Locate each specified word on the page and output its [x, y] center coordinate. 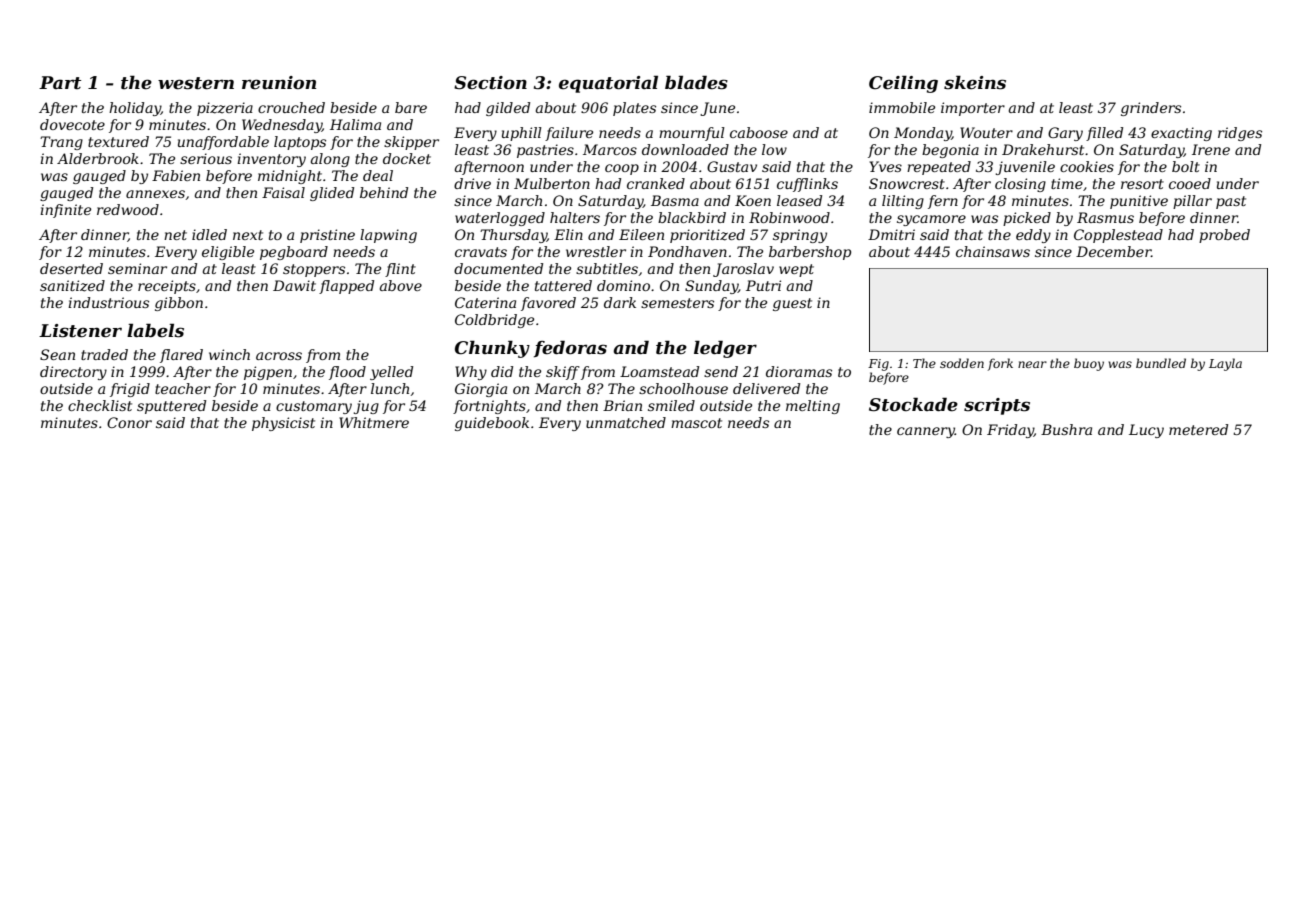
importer [973, 109]
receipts [167, 287]
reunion [279, 83]
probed [1224, 236]
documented [498, 268]
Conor [129, 422]
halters [575, 217]
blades [696, 82]
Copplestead [1118, 236]
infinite [65, 211]
